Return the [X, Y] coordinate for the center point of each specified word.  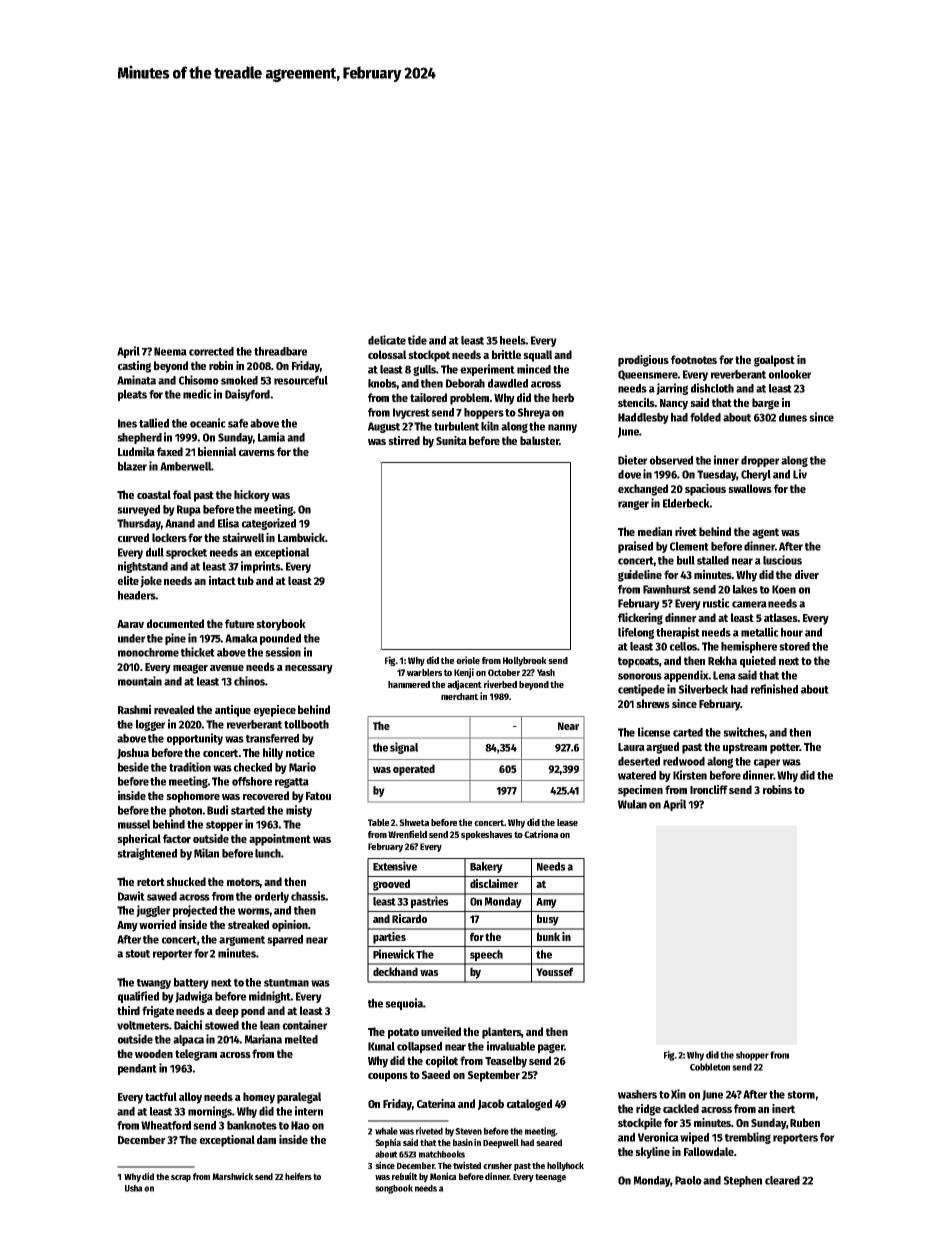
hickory [252, 496]
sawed [162, 896]
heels [513, 340]
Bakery [486, 867]
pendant [137, 1069]
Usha [134, 1188]
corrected [211, 351]
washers [637, 1094]
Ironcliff [709, 789]
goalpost [774, 361]
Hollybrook [525, 661]
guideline [640, 576]
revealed [174, 709]
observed [671, 460]
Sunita [451, 440]
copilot [441, 1062]
